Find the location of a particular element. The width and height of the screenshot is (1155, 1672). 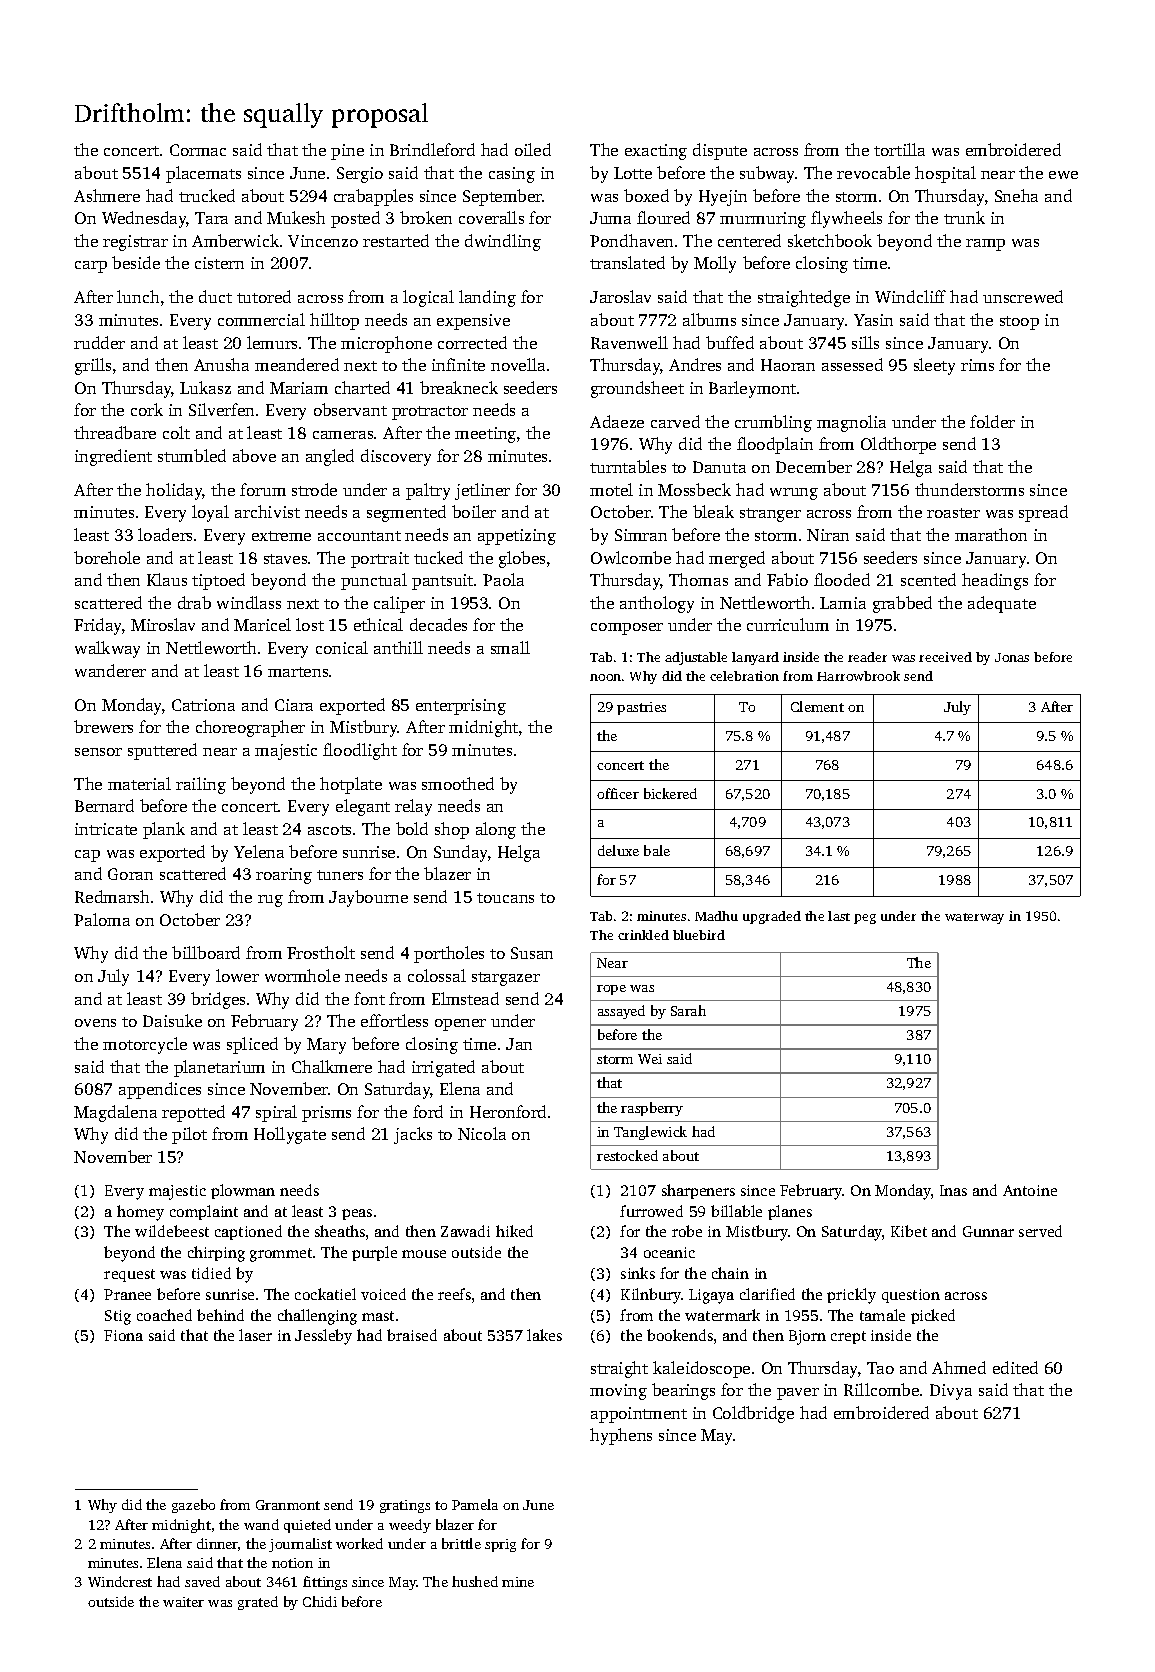

roaster is located at coordinates (953, 513).
